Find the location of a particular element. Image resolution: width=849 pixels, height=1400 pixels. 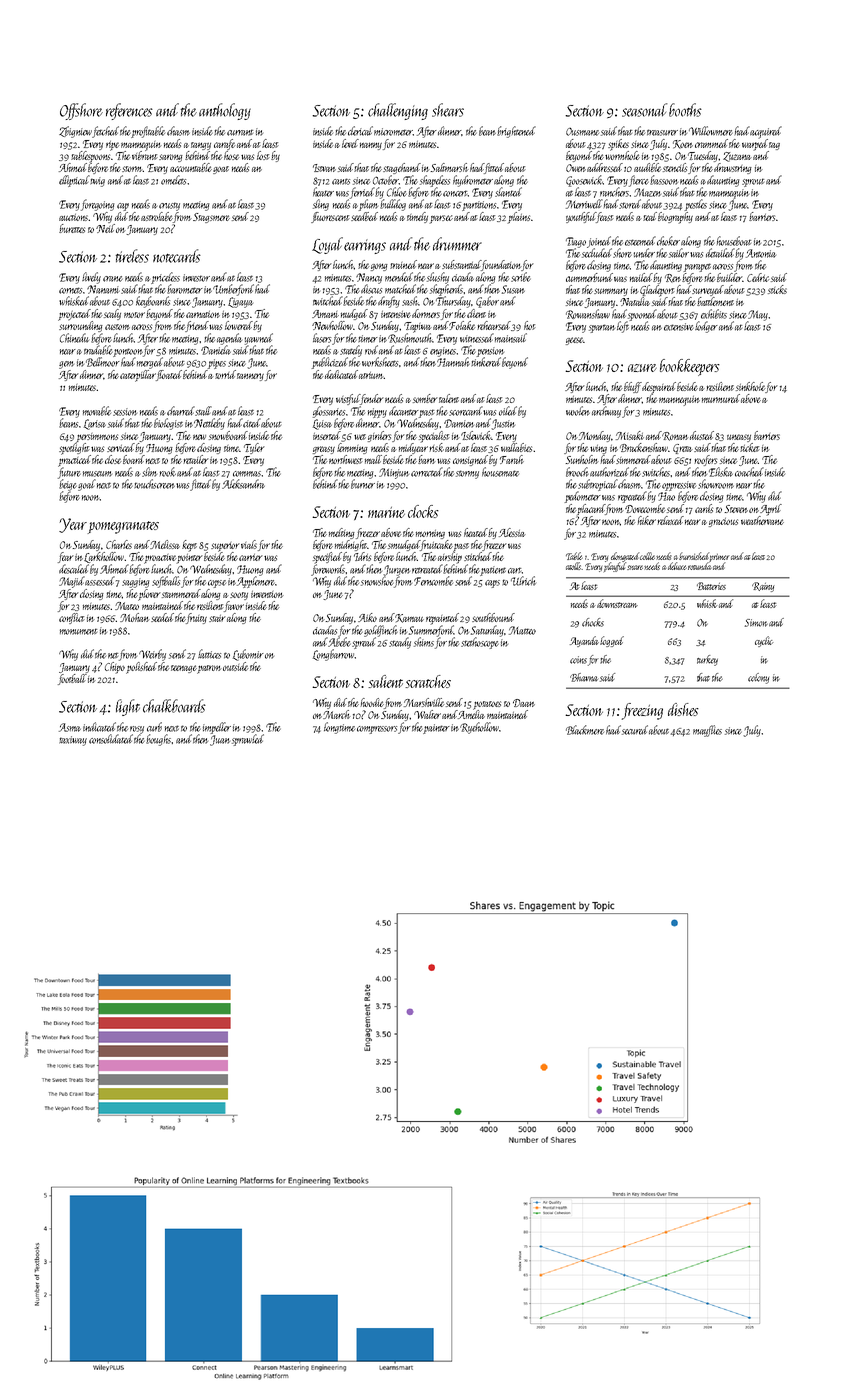

deluxe is located at coordinates (677, 566).
